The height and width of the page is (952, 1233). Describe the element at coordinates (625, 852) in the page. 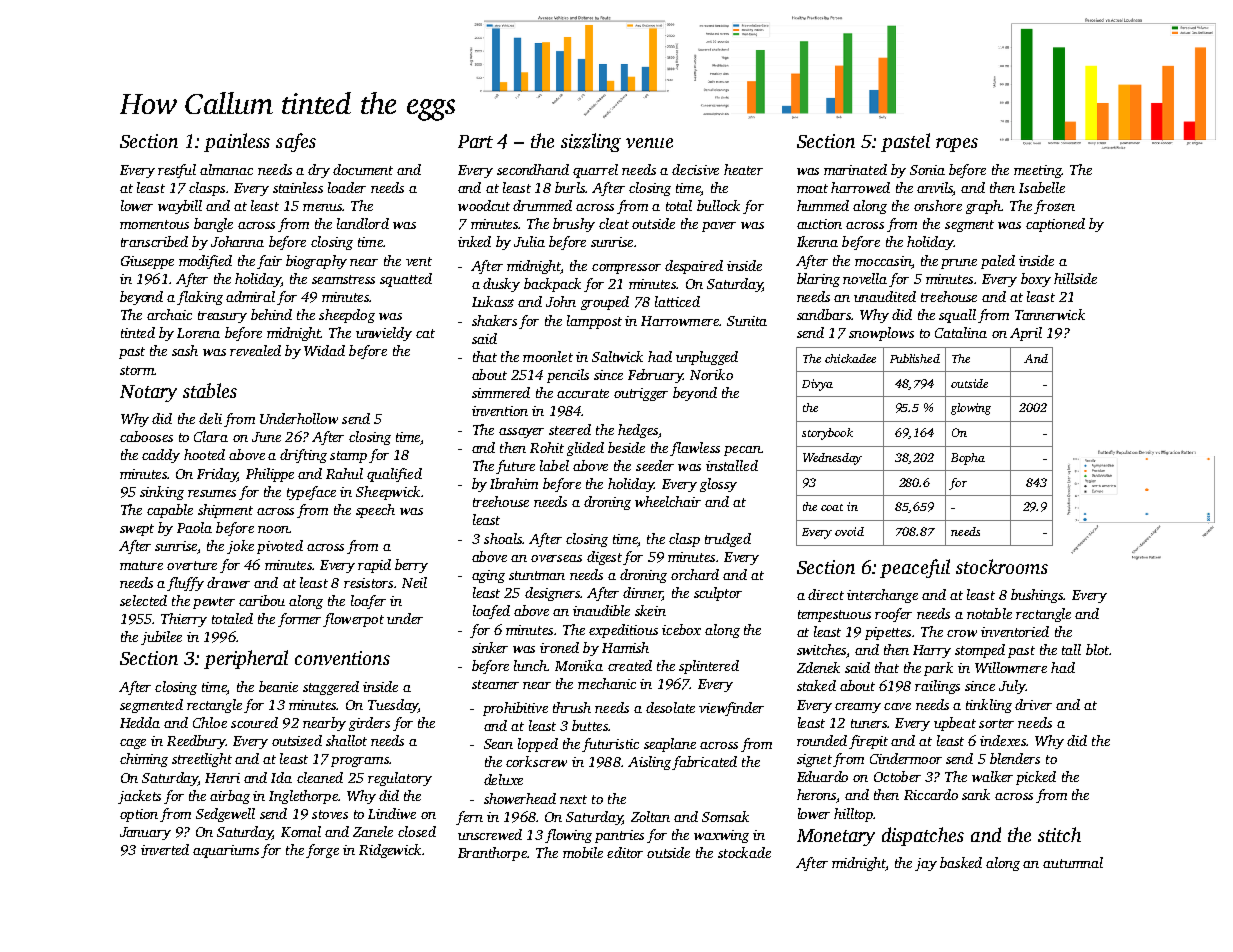

I see `editor` at that location.
